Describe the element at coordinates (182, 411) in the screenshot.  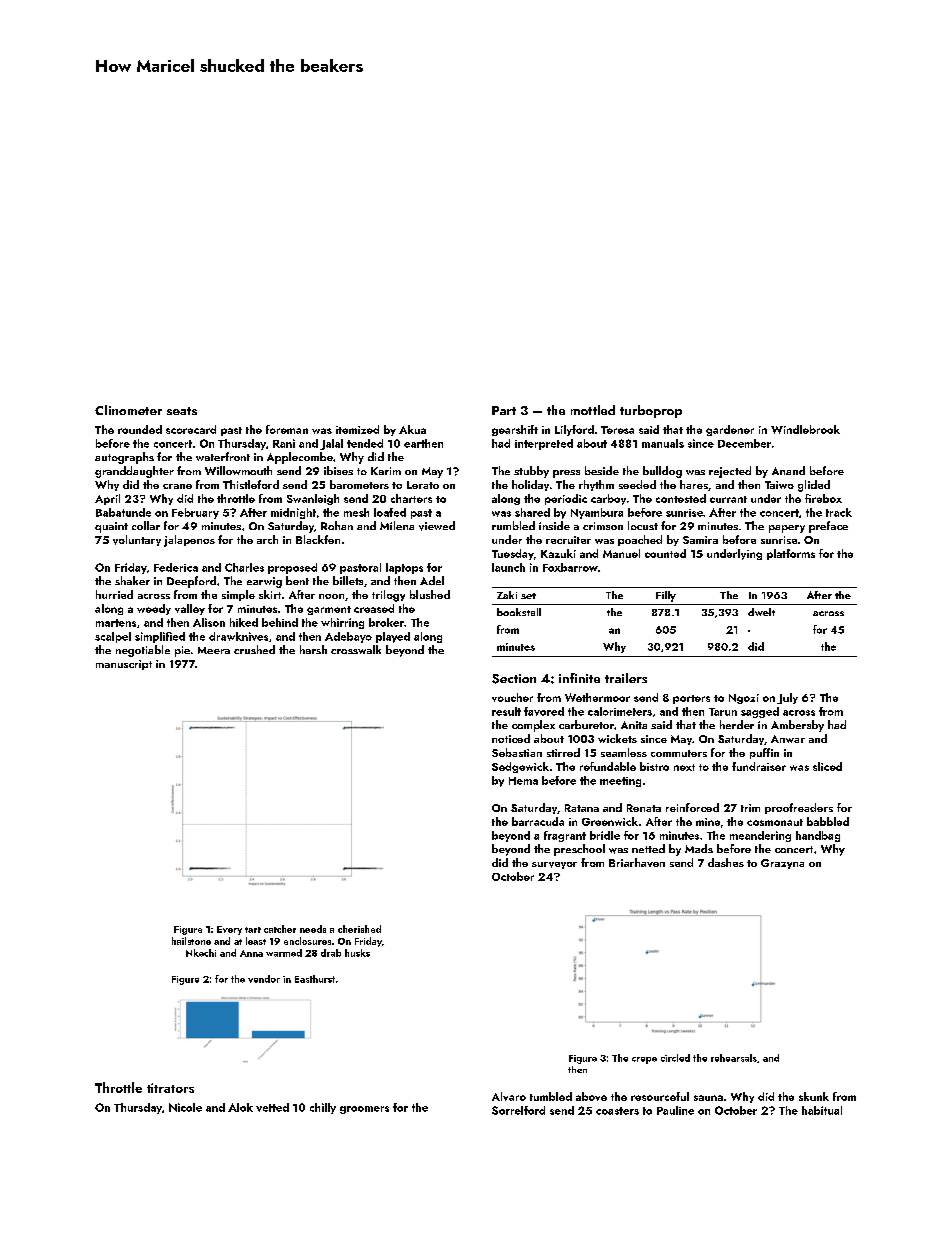
I see `seats` at that location.
